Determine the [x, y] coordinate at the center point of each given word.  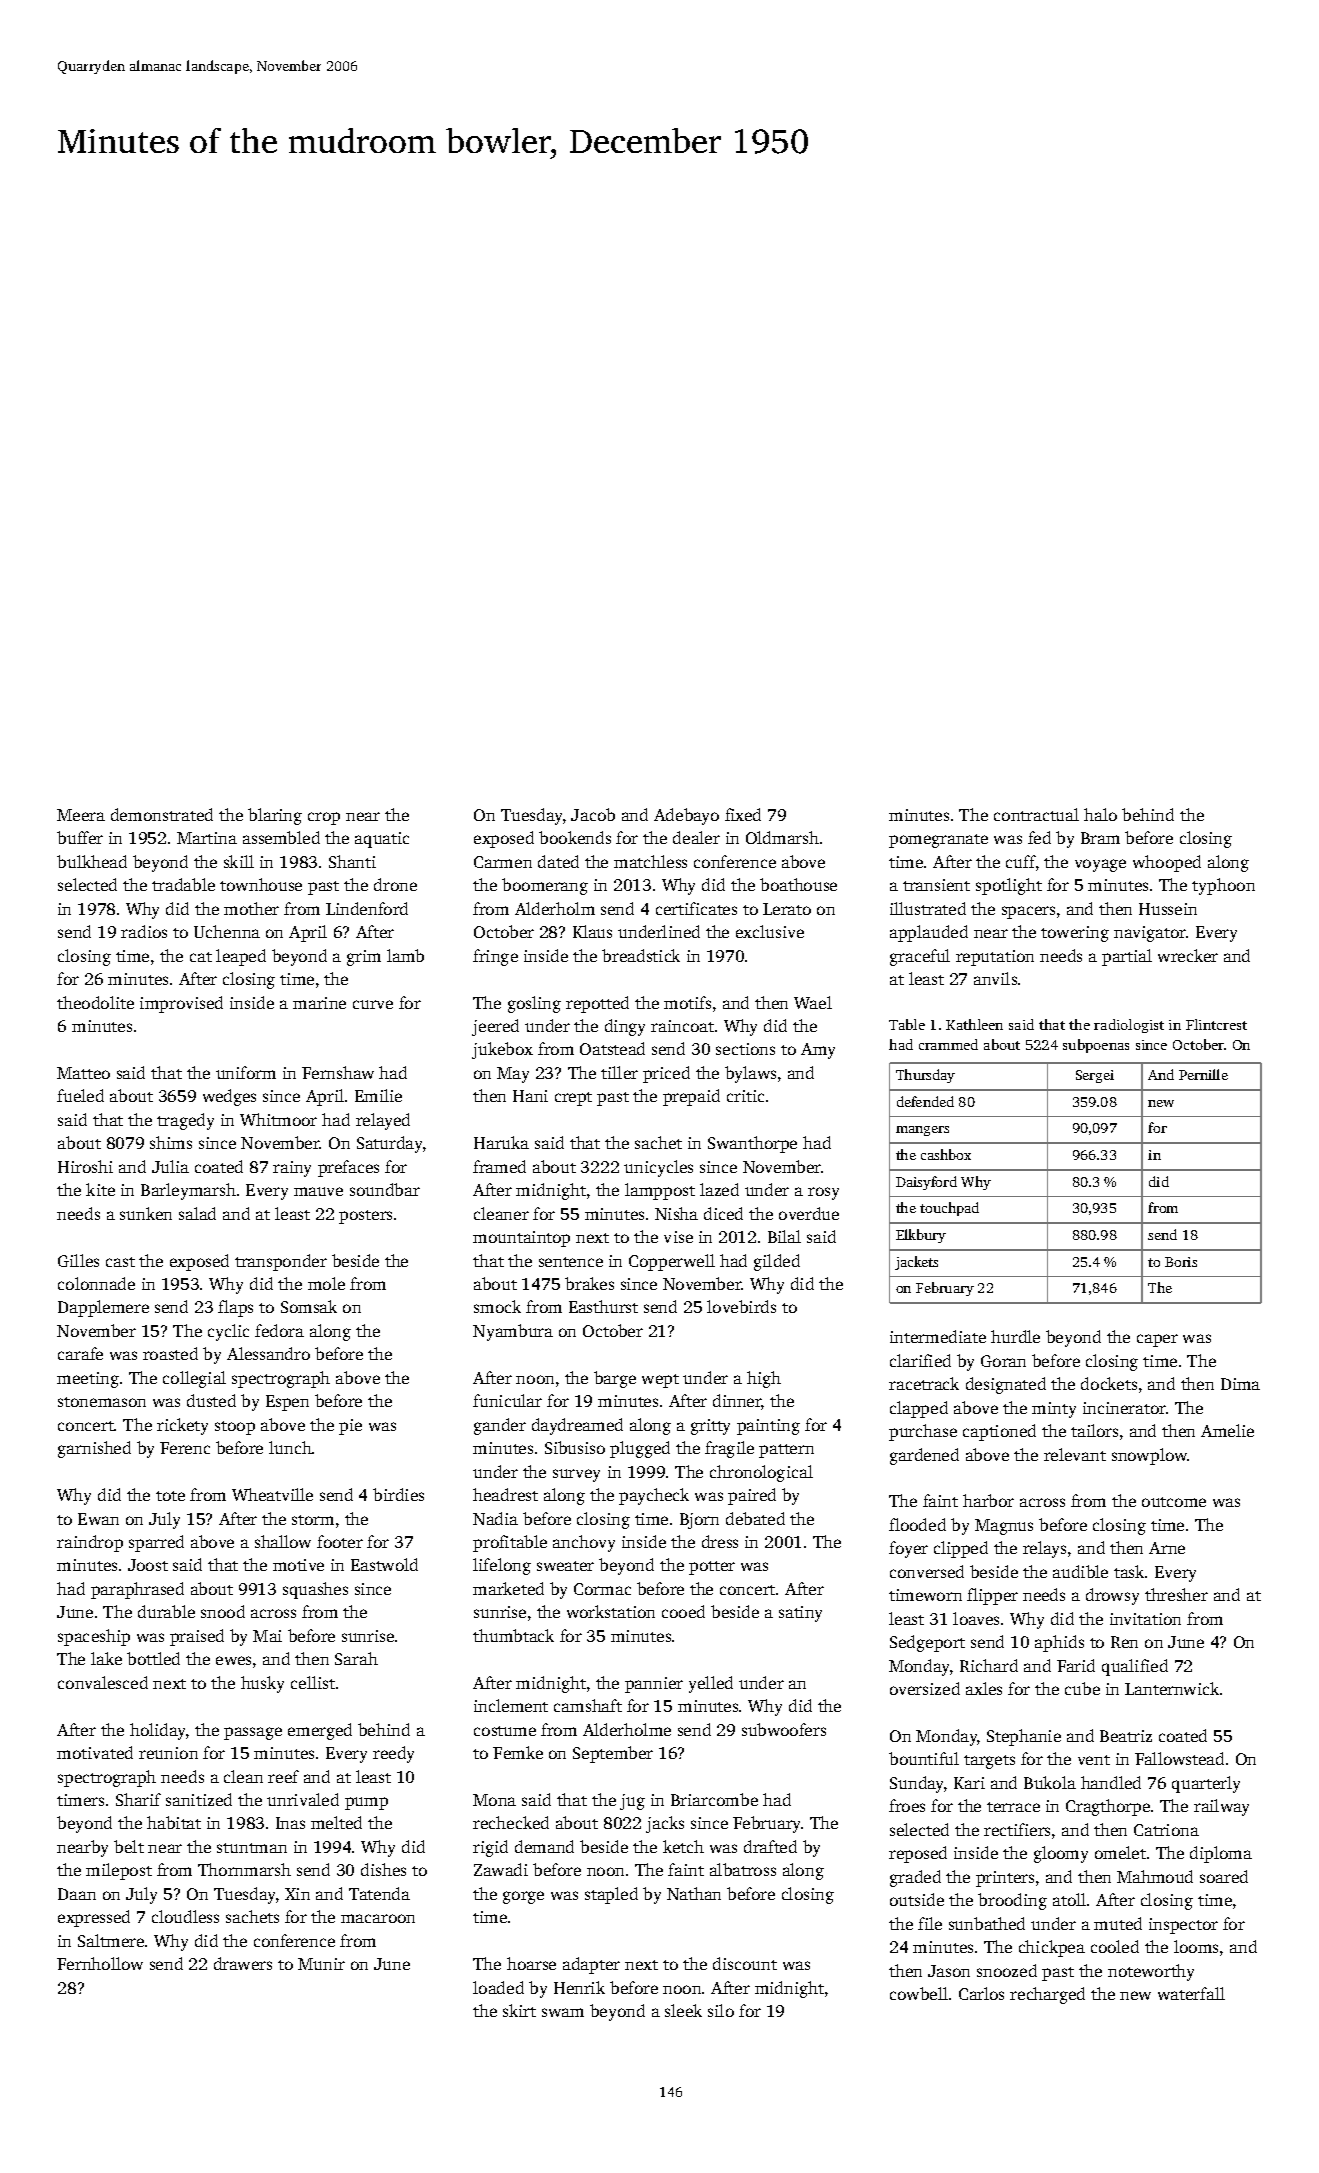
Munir [321, 1964]
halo [1100, 814]
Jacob [593, 814]
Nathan [694, 1893]
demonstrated [162, 814]
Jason [949, 1971]
